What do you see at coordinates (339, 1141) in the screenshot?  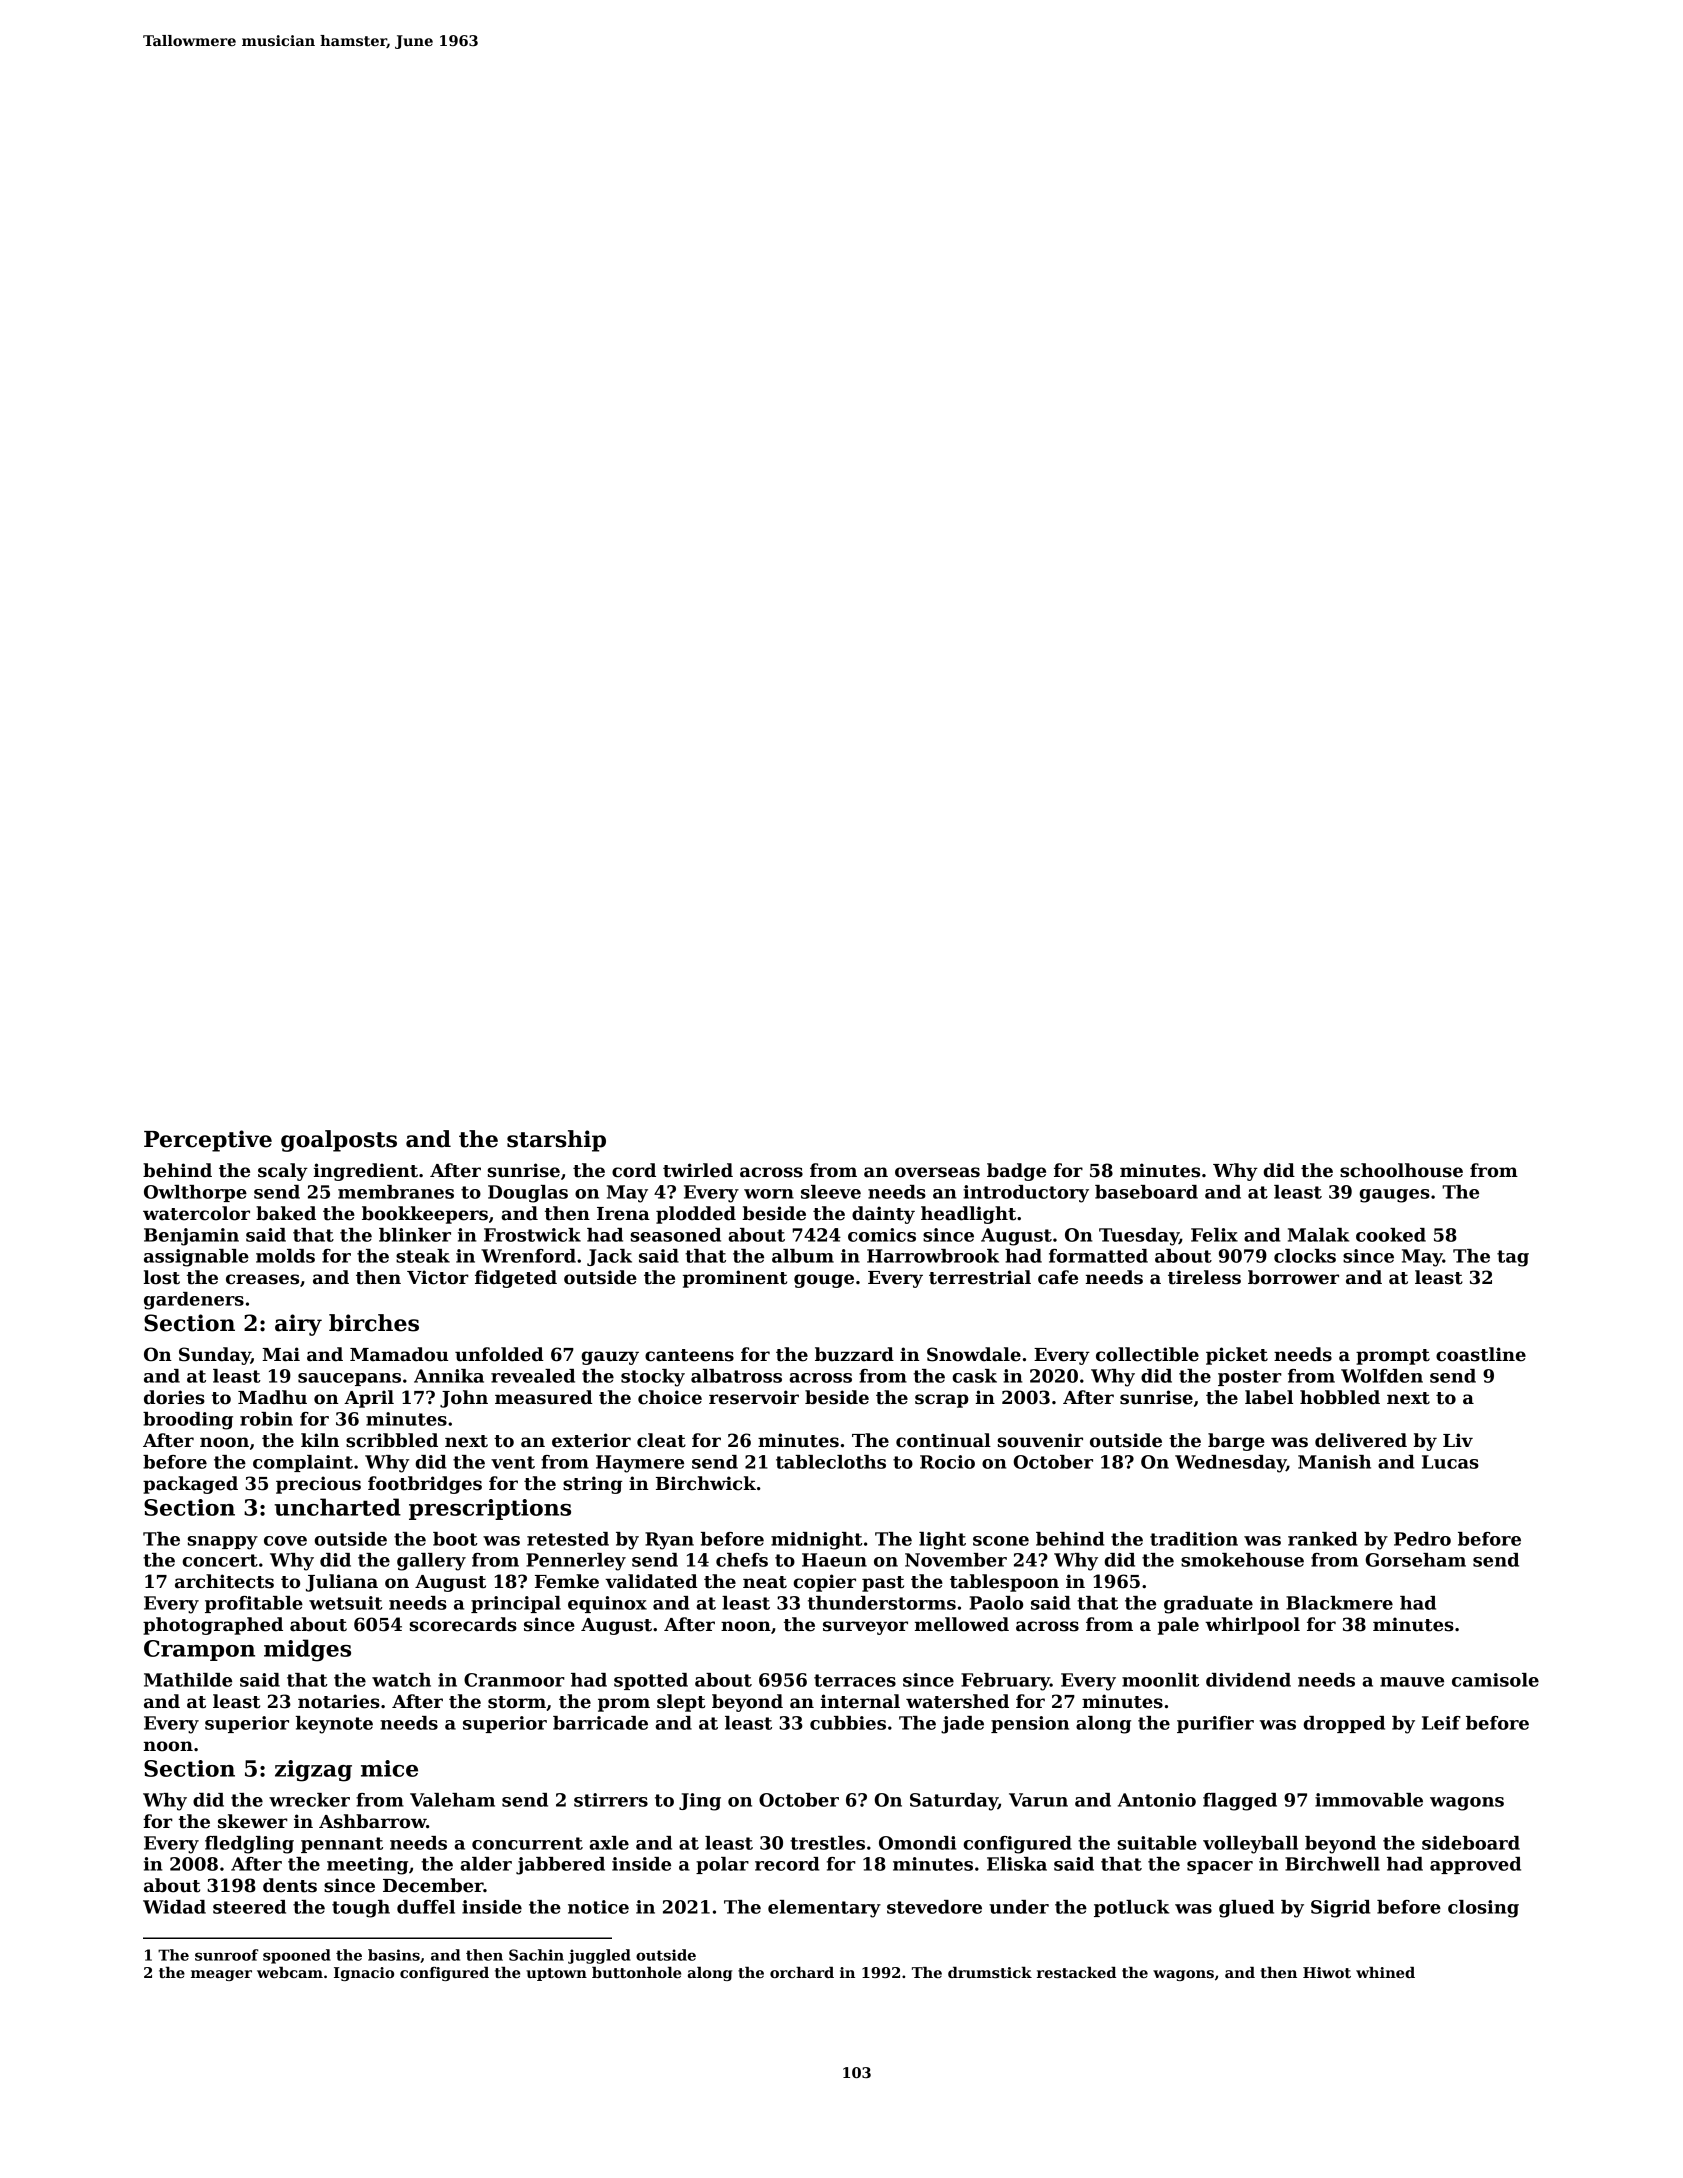 I see `goalposts` at bounding box center [339, 1141].
